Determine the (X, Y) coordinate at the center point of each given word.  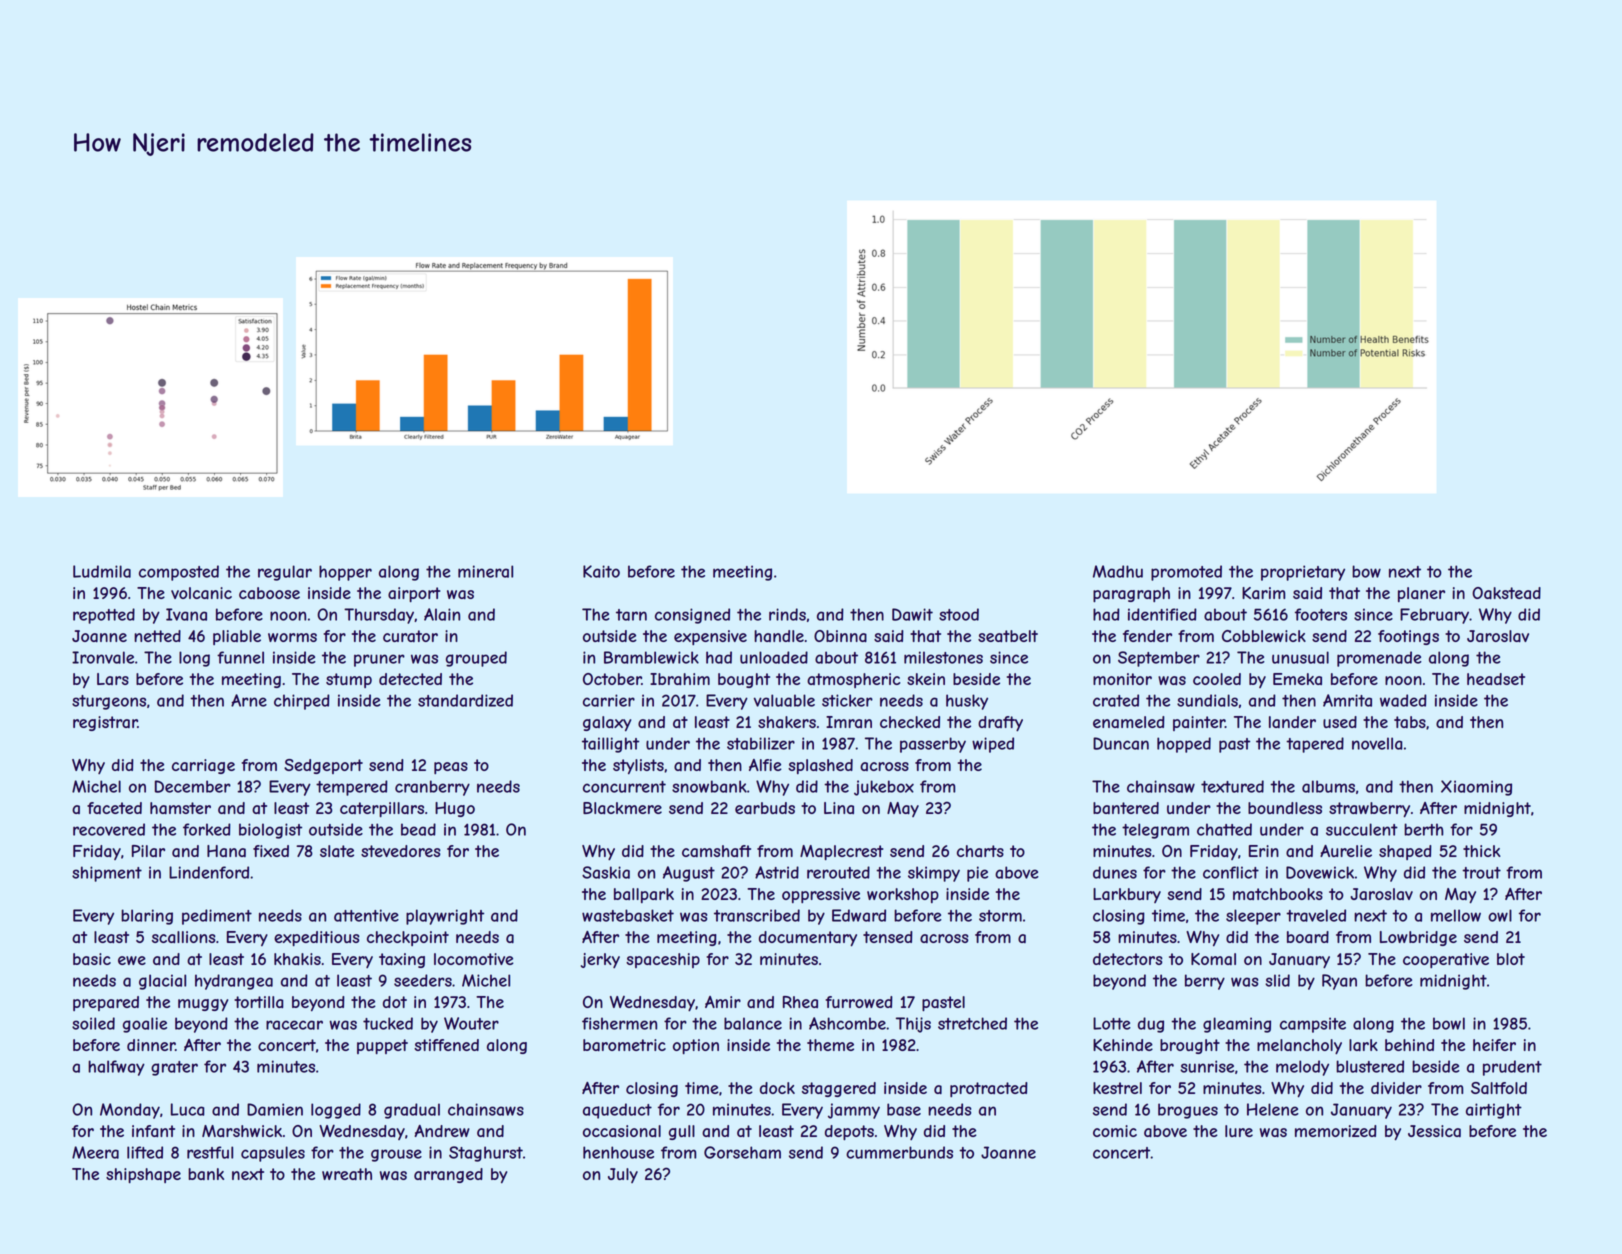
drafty (1000, 724)
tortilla (258, 1002)
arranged (448, 1175)
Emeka (1297, 679)
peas (451, 768)
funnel (240, 657)
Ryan (1339, 982)
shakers (787, 722)
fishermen (619, 1023)
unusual (1300, 657)
